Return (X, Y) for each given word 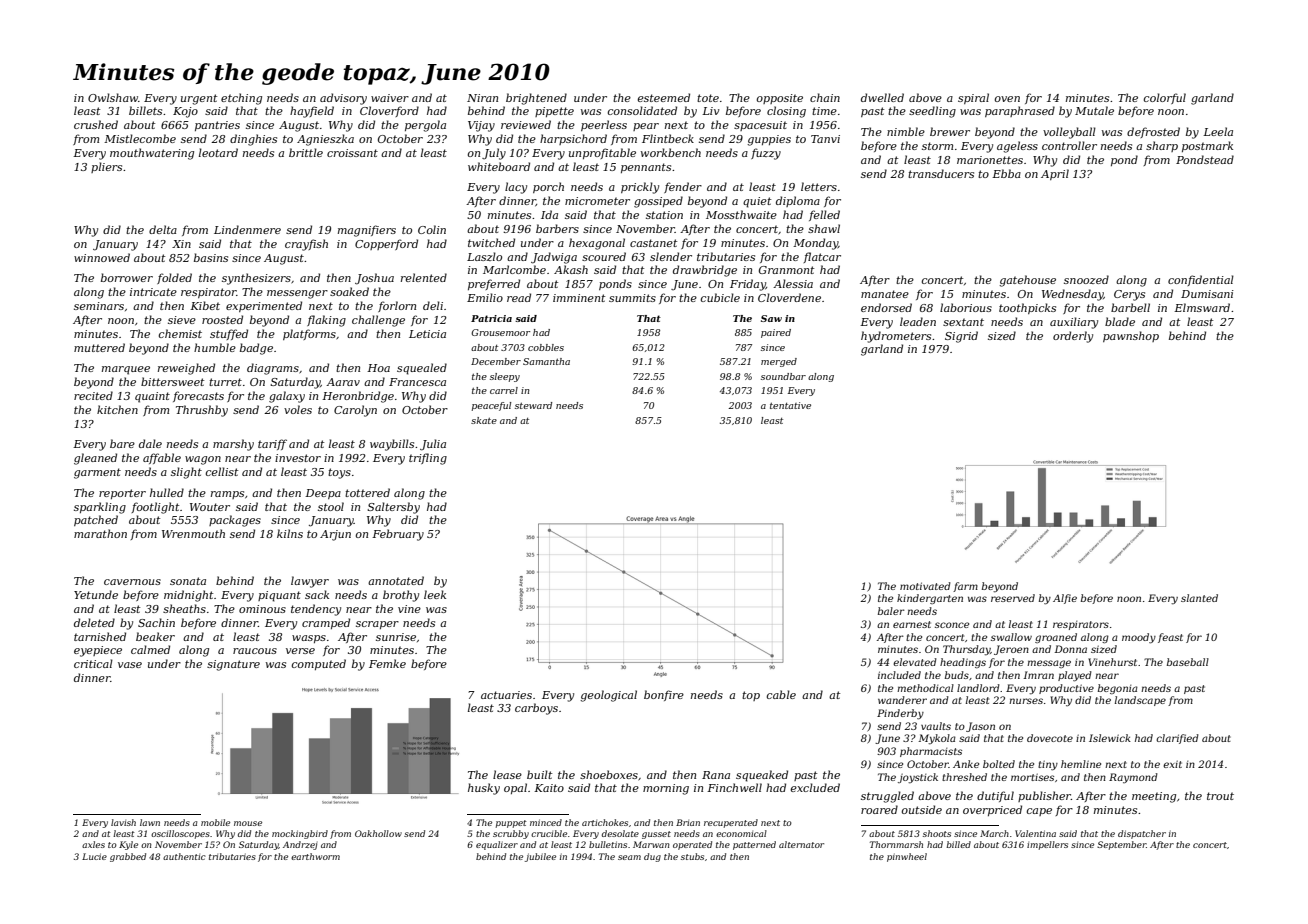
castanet (653, 243)
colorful (1165, 98)
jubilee (540, 857)
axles (93, 844)
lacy (516, 188)
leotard (218, 152)
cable (781, 694)
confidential (1201, 280)
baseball (1188, 662)
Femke (387, 663)
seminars (99, 306)
